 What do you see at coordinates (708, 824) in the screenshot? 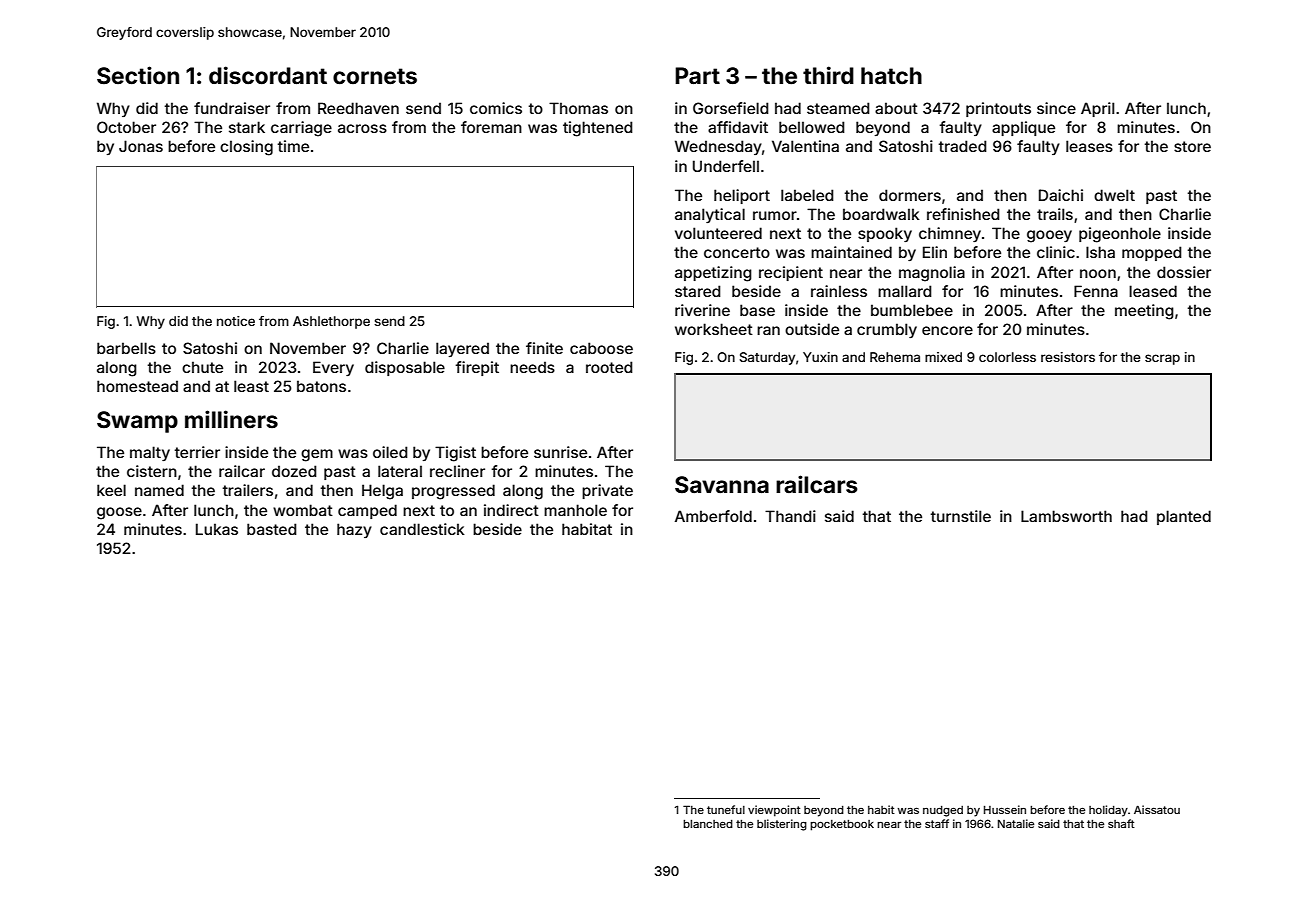
I see `blanched` at bounding box center [708, 824].
